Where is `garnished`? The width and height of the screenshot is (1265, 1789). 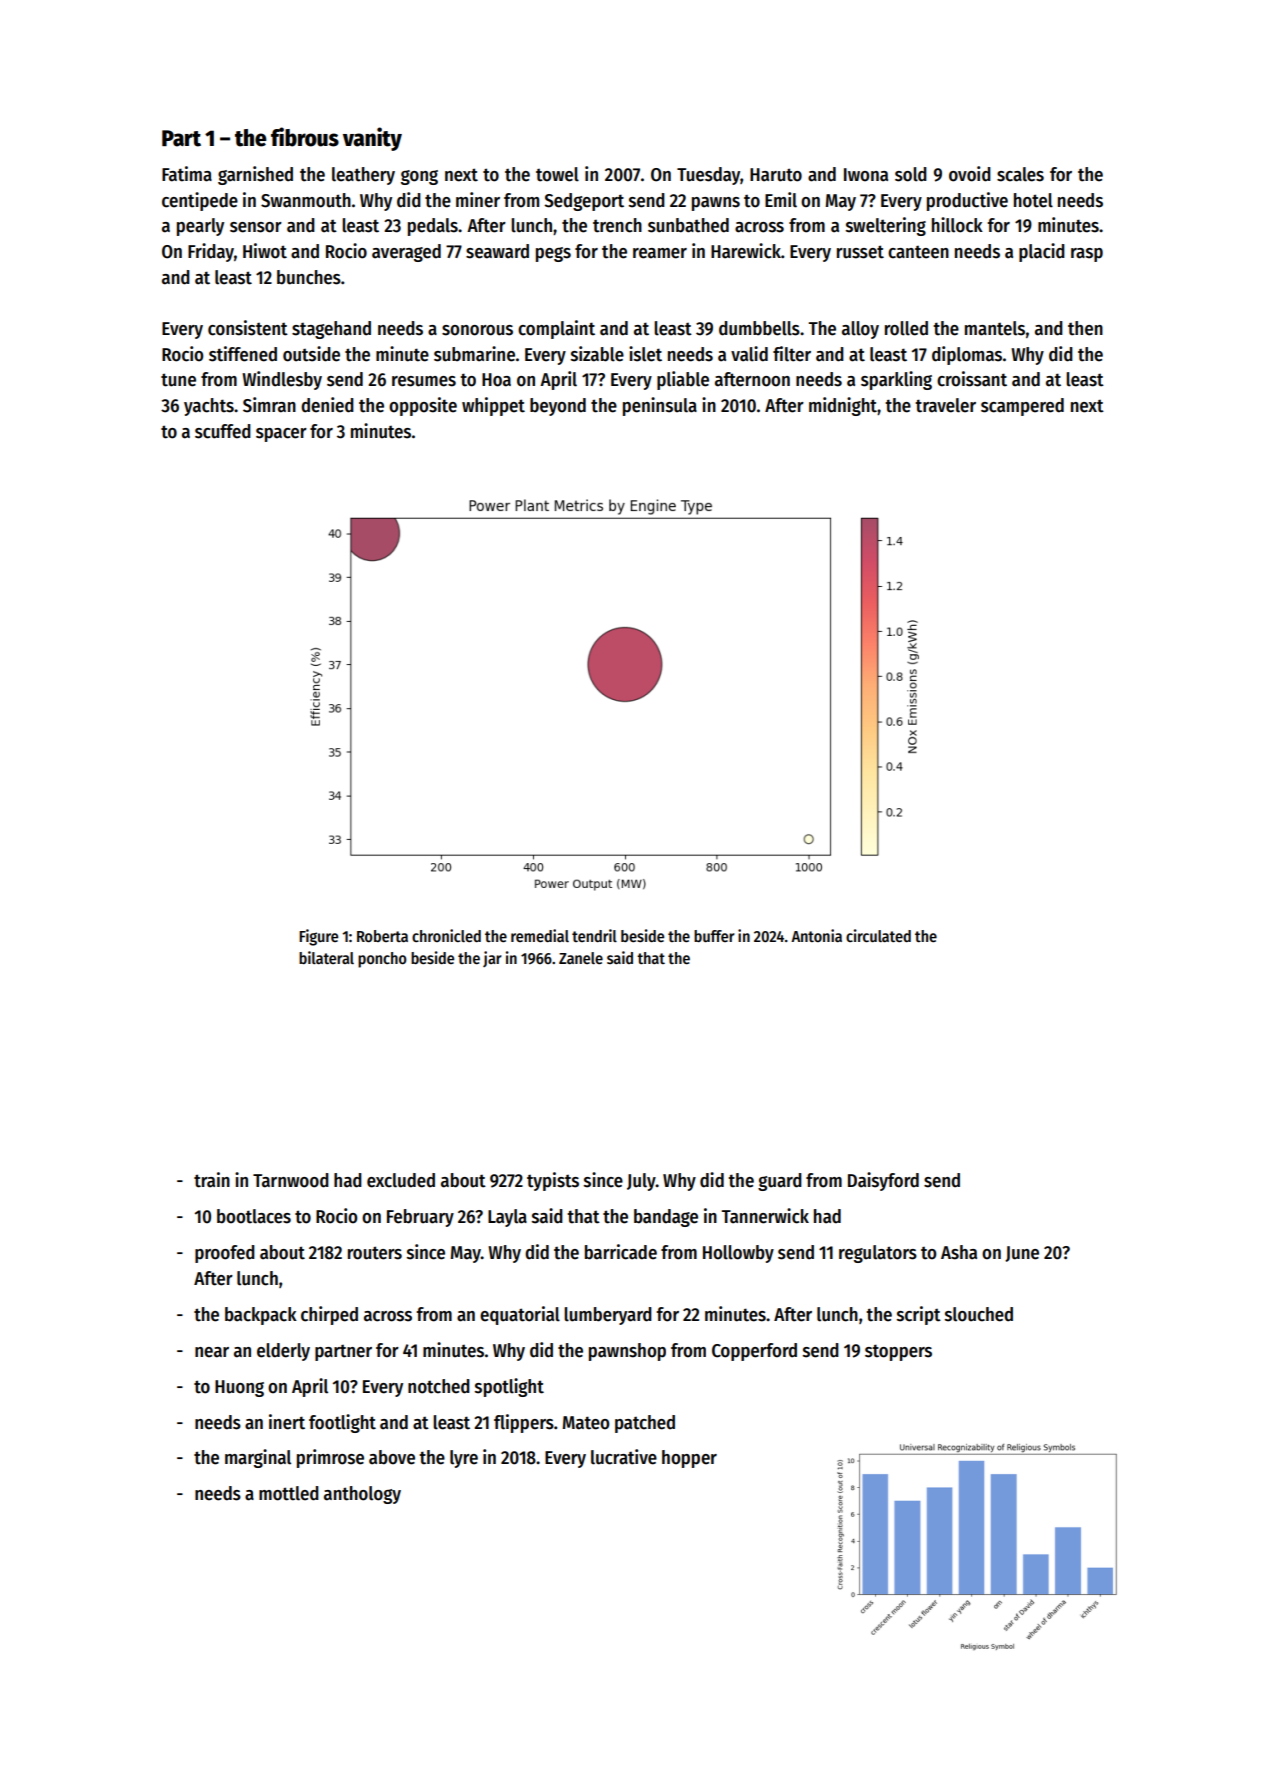 garnished is located at coordinates (255, 175).
